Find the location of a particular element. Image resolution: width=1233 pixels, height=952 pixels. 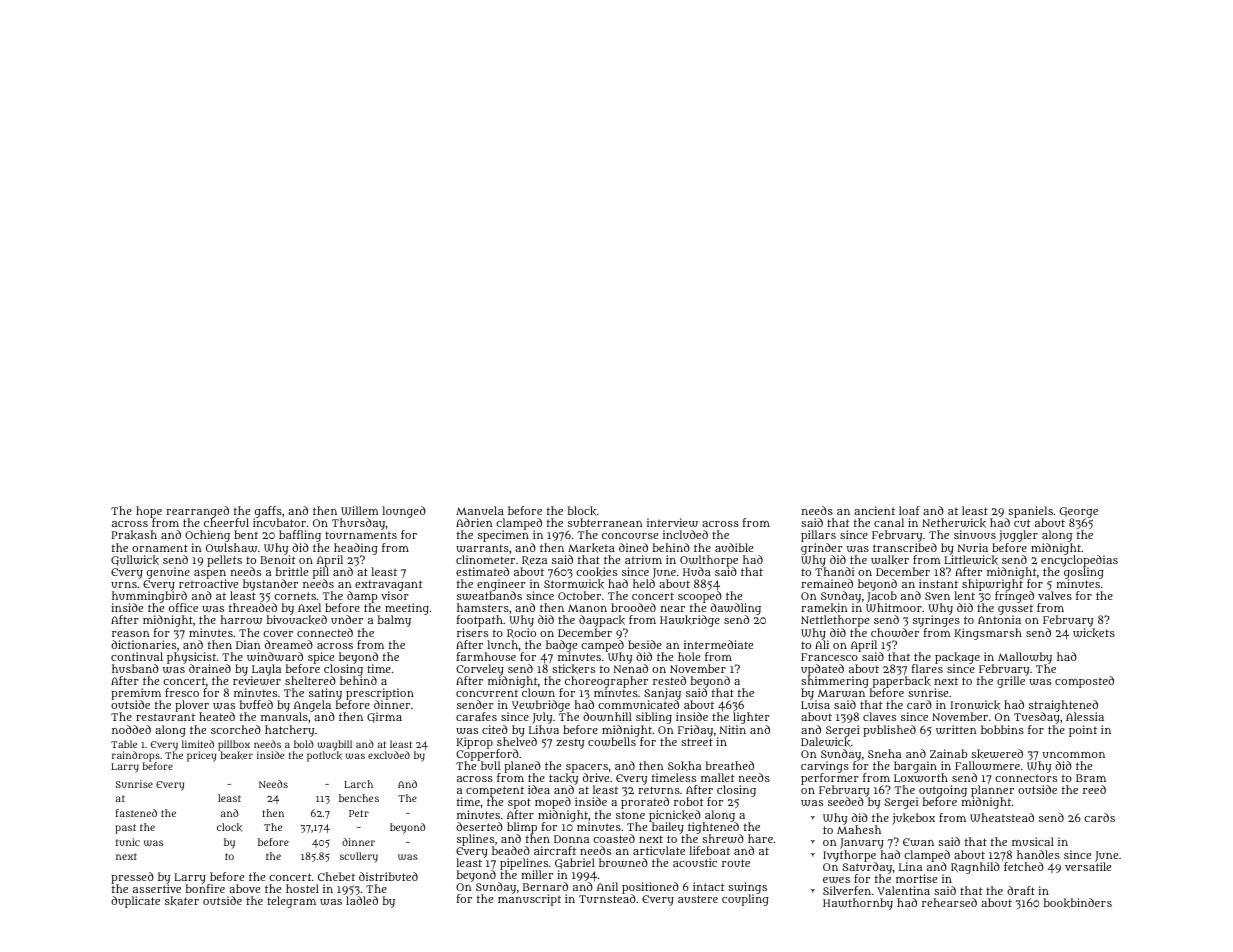

hope is located at coordinates (149, 512).
